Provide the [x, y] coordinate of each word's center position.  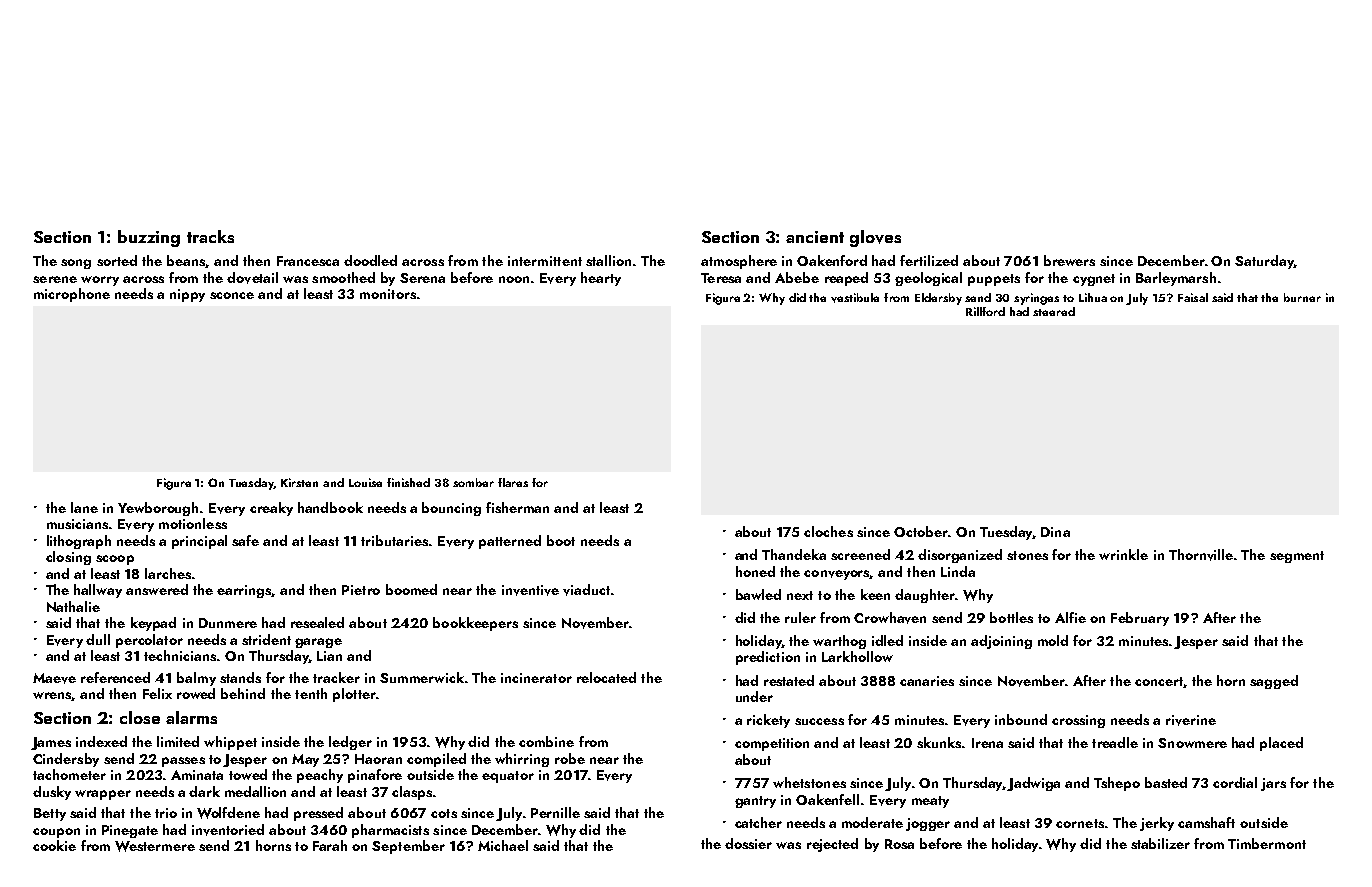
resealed [317, 622]
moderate [872, 822]
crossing [1078, 721]
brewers [1069, 260]
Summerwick [422, 677]
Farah [330, 845]
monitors [388, 294]
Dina [1055, 532]
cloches [828, 531]
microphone [72, 295]
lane [84, 507]
